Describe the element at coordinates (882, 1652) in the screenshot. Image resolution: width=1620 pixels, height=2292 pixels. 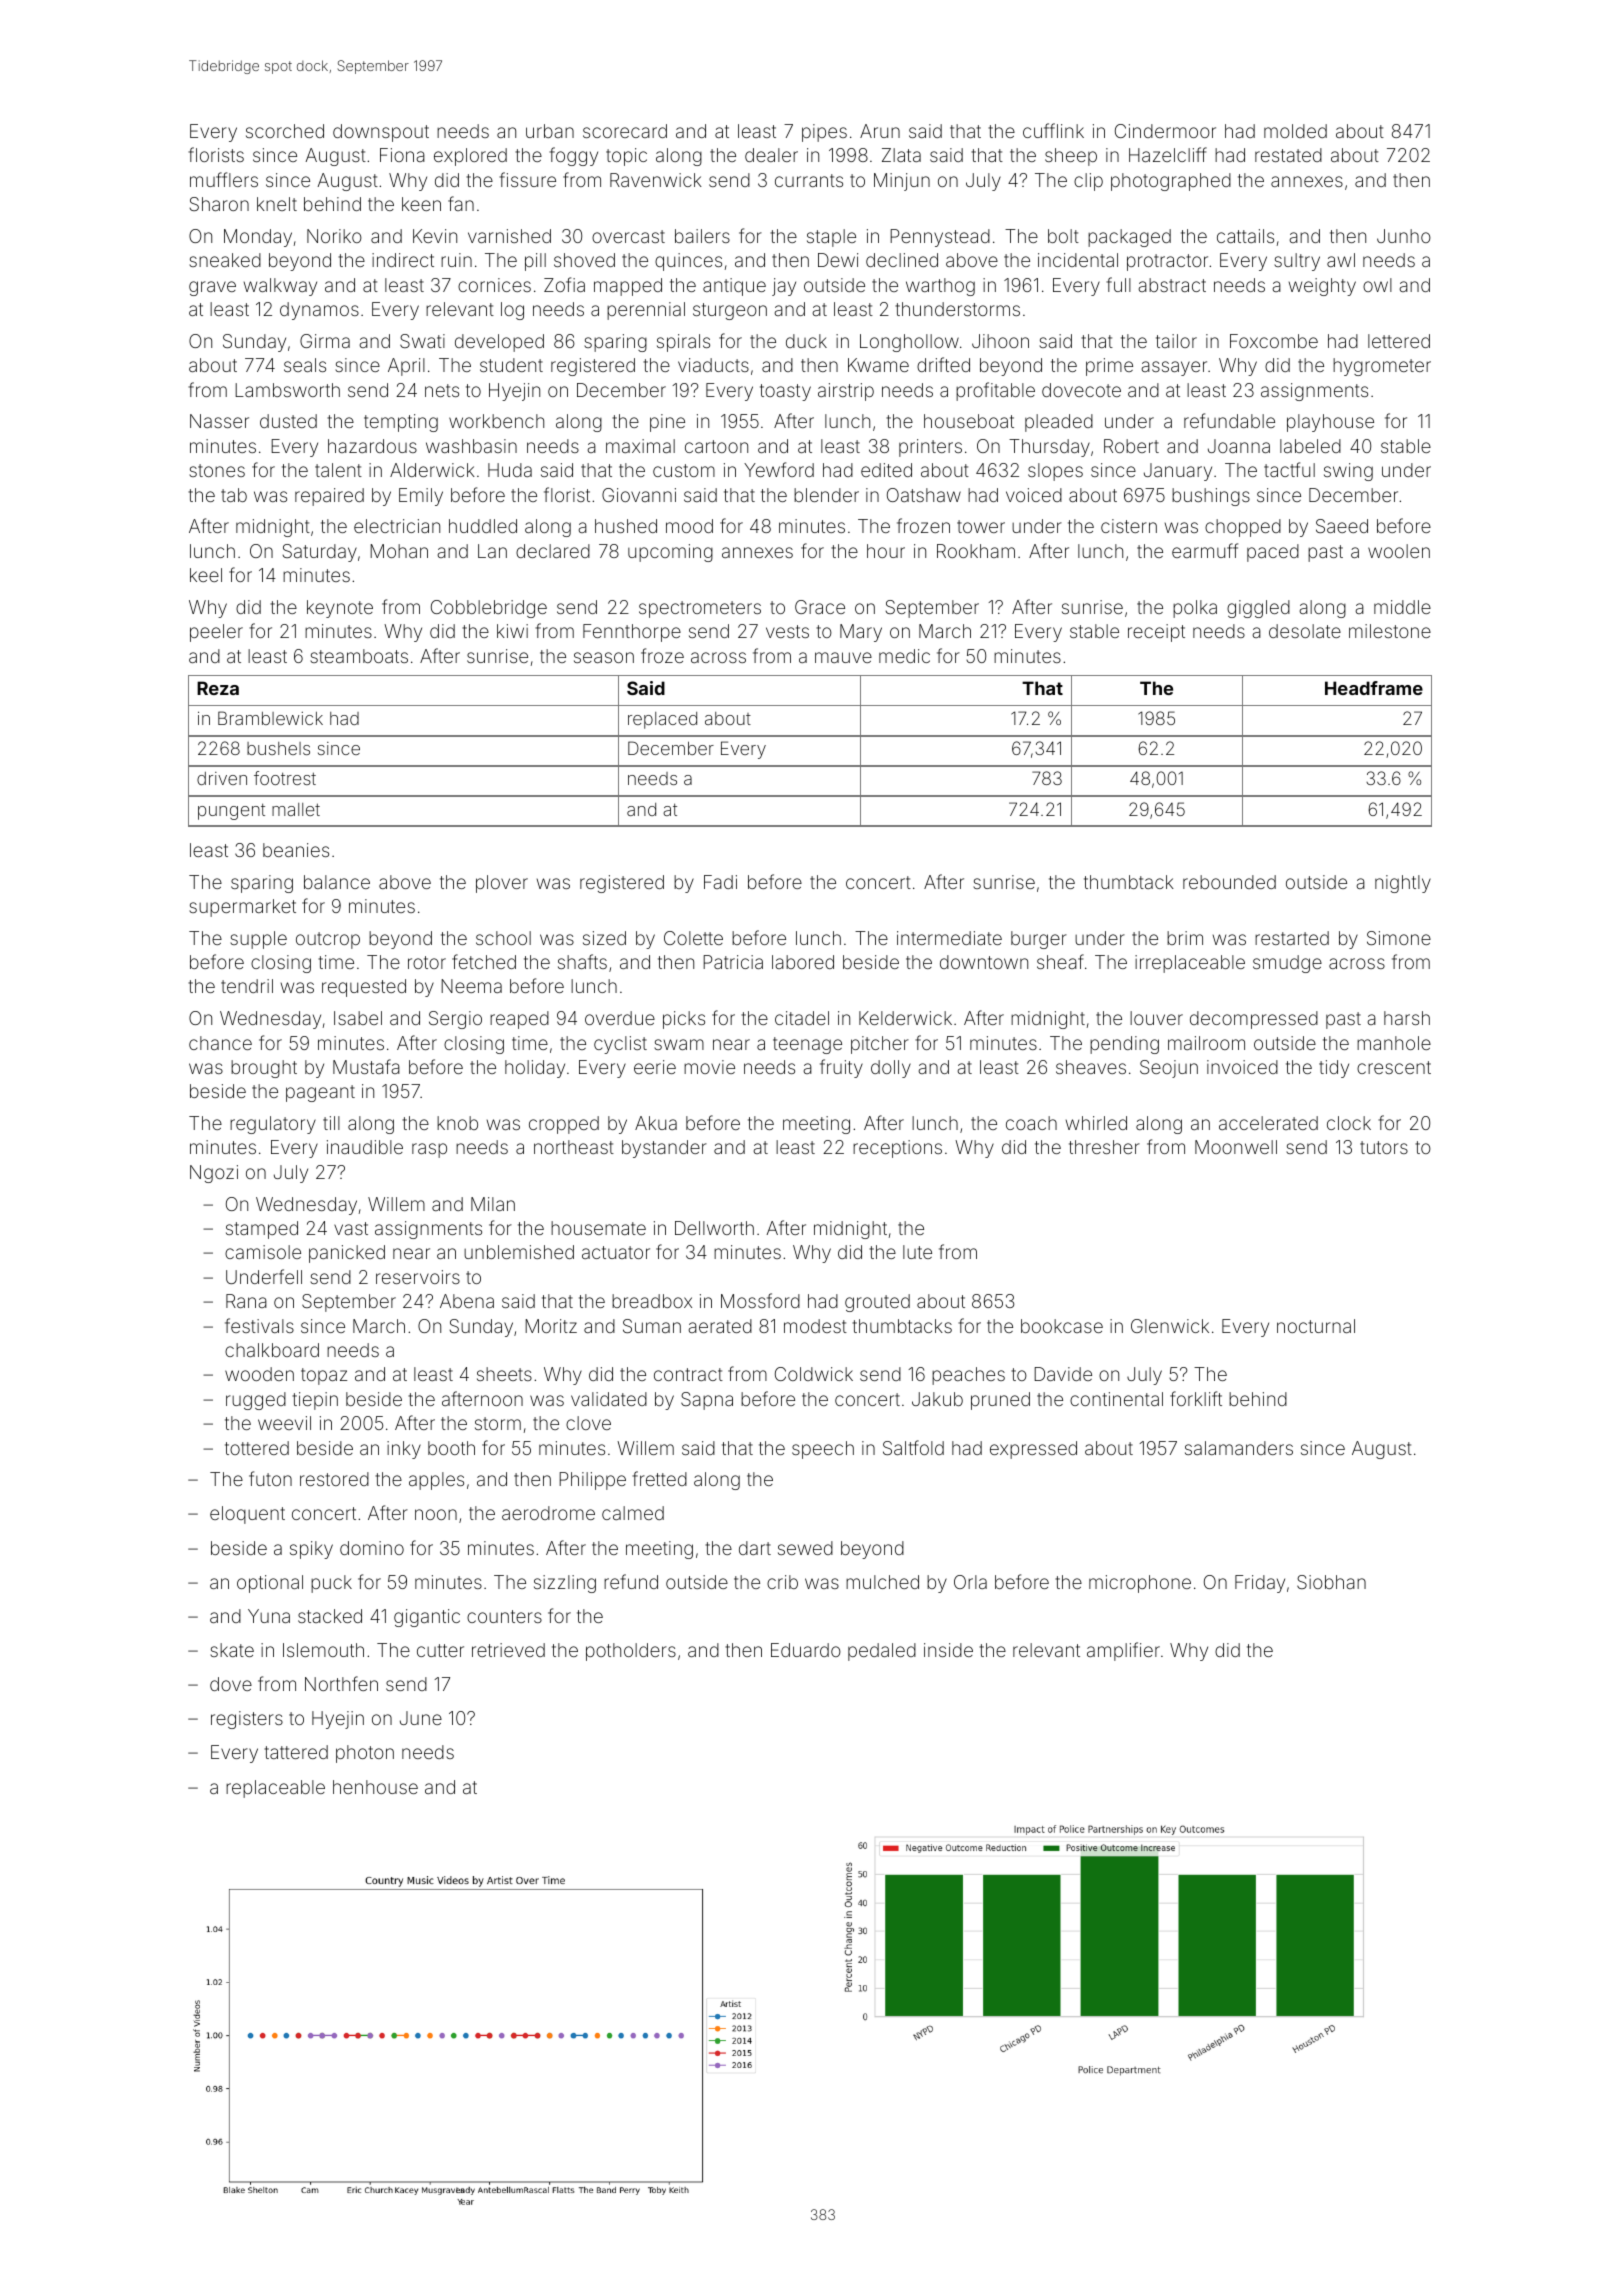
I see `pedaled` at that location.
